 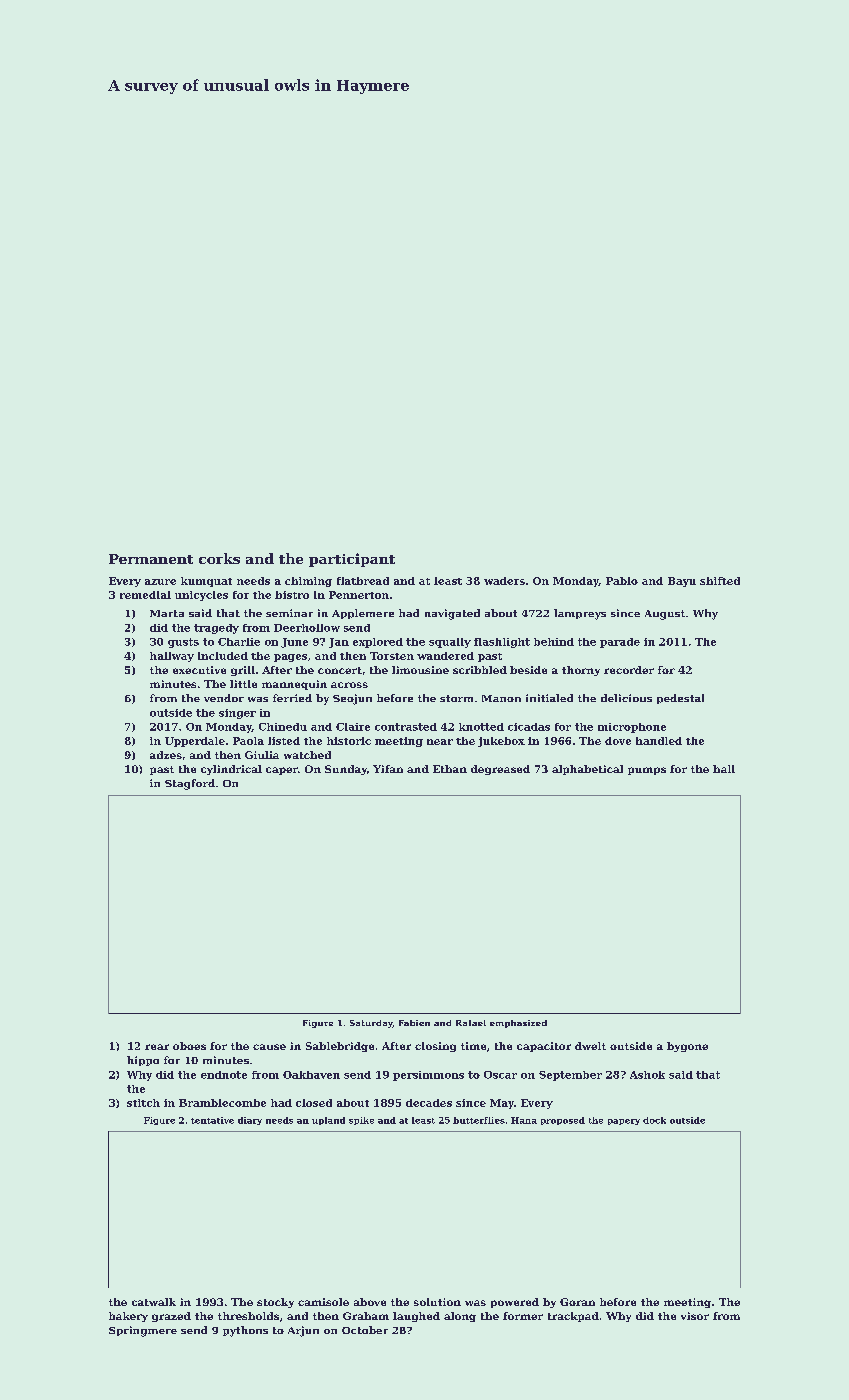 I want to click on Sunday, so click(x=346, y=770).
